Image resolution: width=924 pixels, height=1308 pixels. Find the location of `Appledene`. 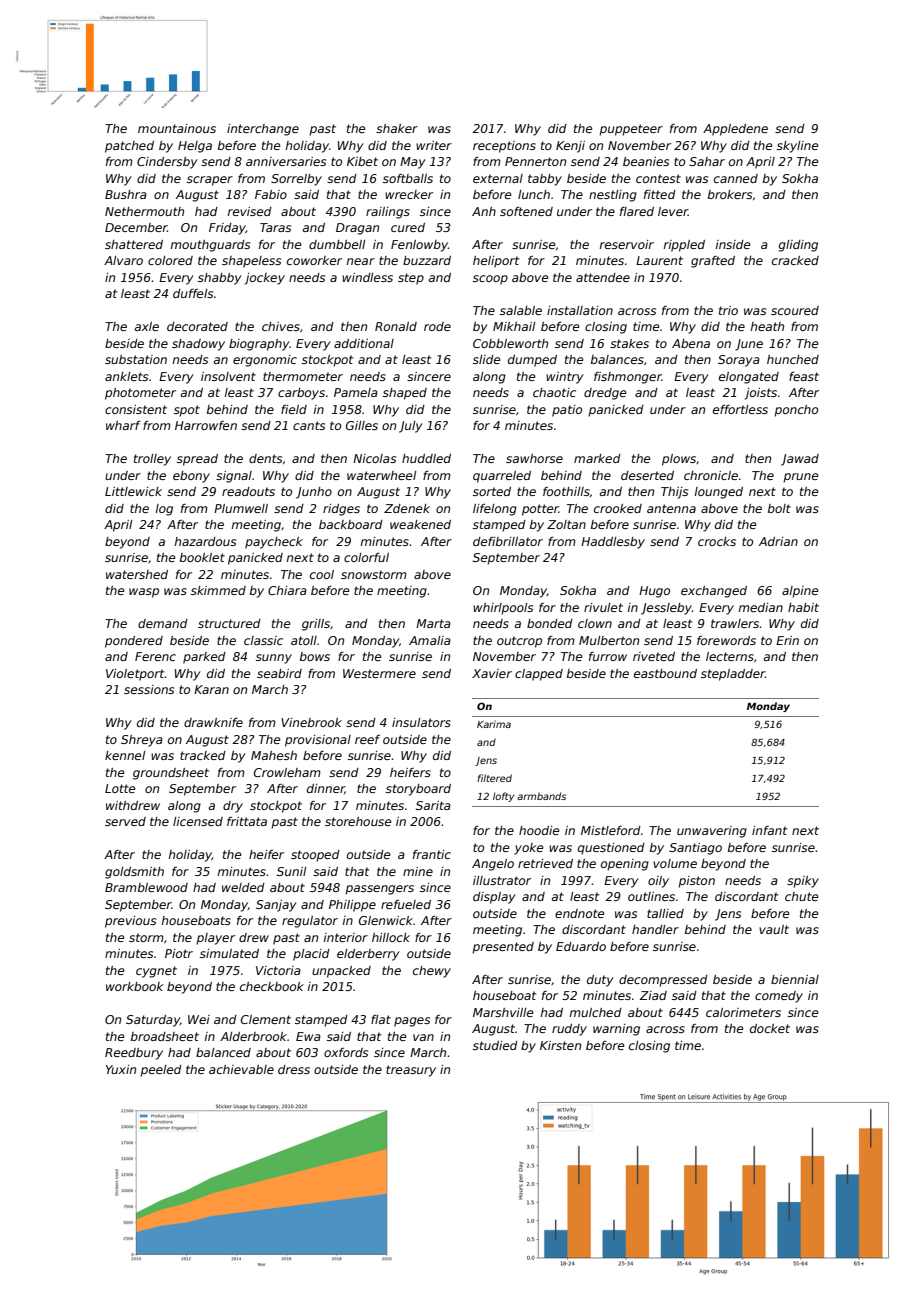

Appledene is located at coordinates (735, 130).
